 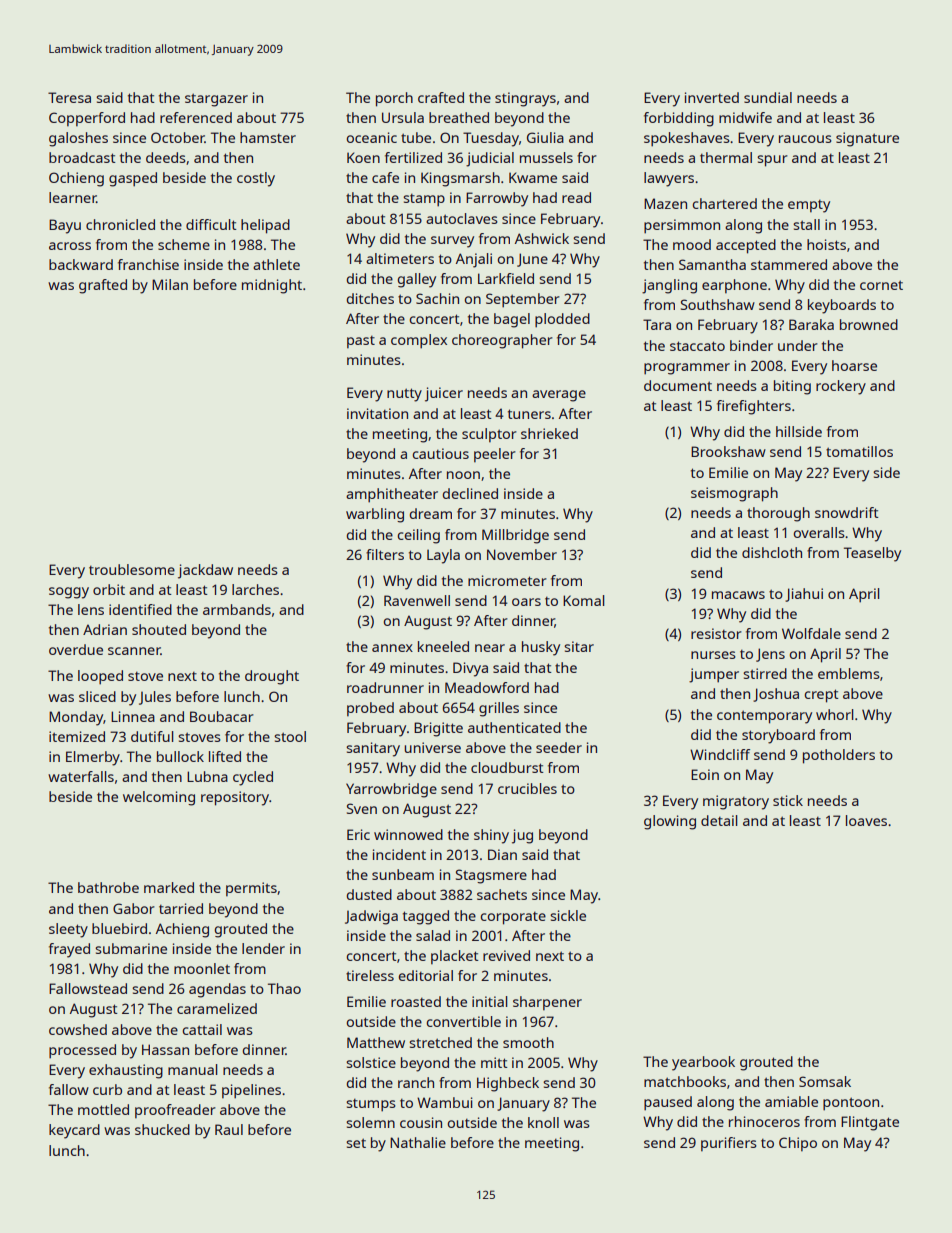 I want to click on seismograph, so click(x=734, y=494).
